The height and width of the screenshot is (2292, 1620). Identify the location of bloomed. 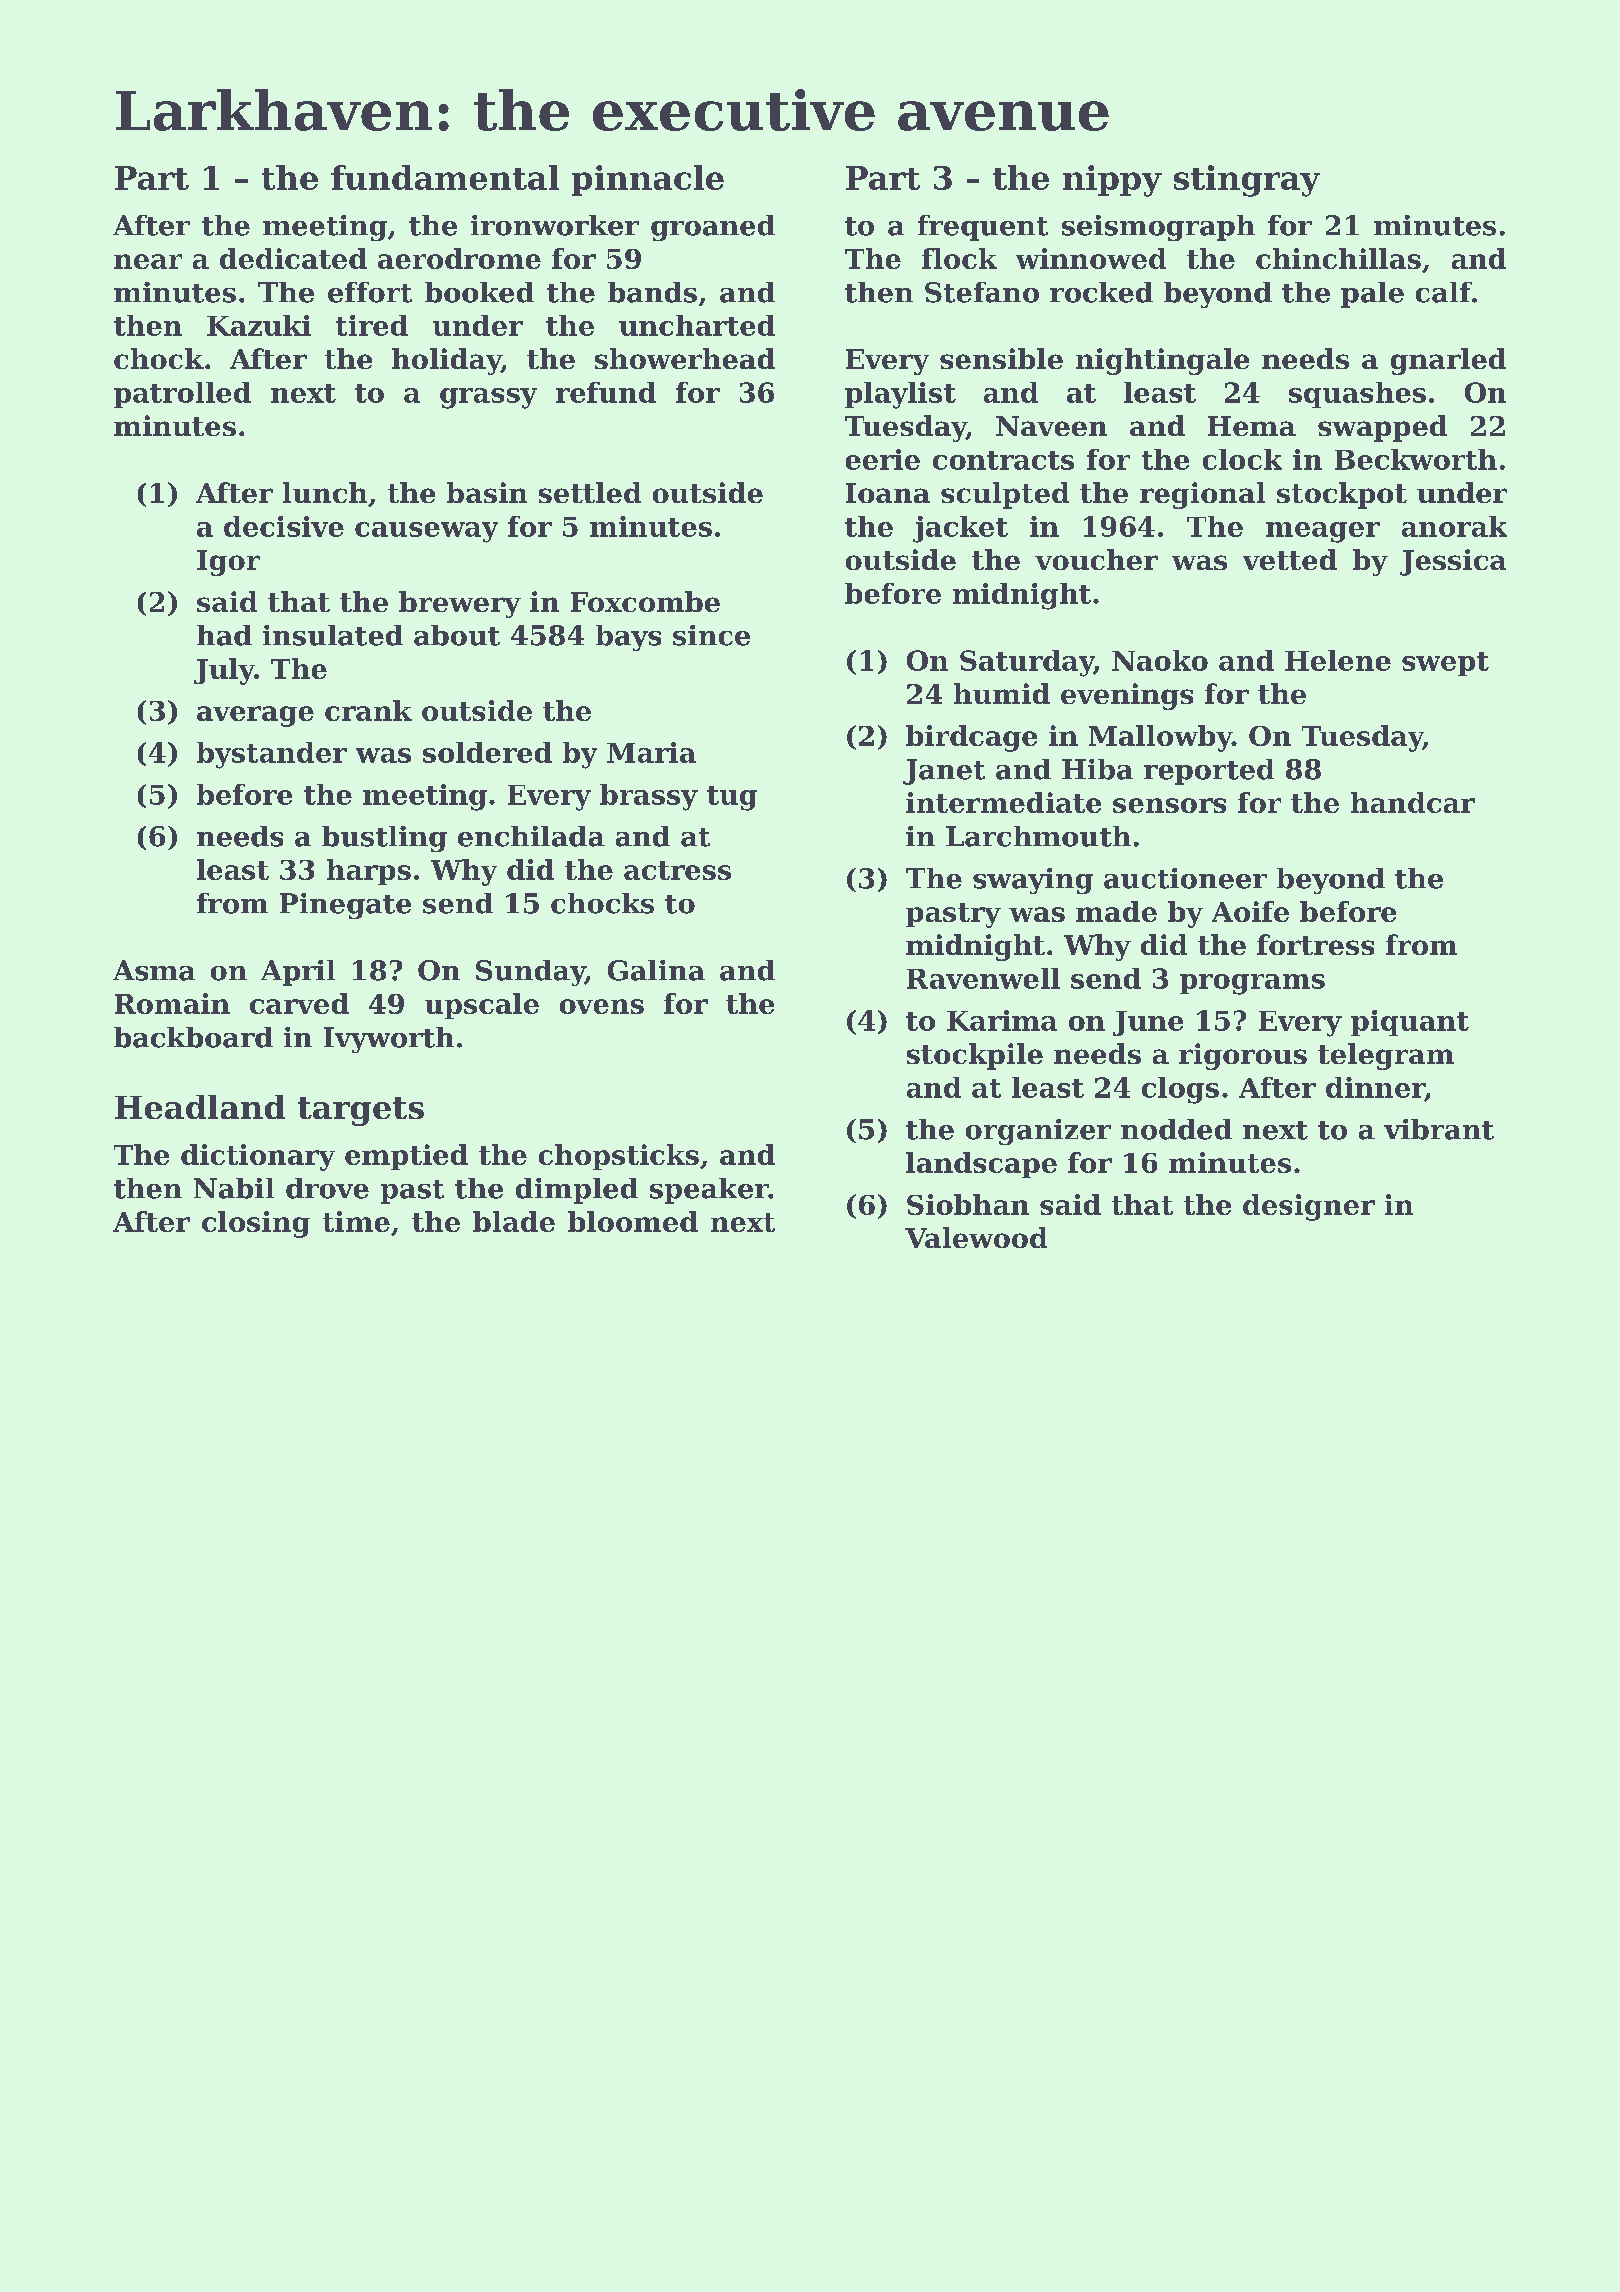
(633, 1221).
